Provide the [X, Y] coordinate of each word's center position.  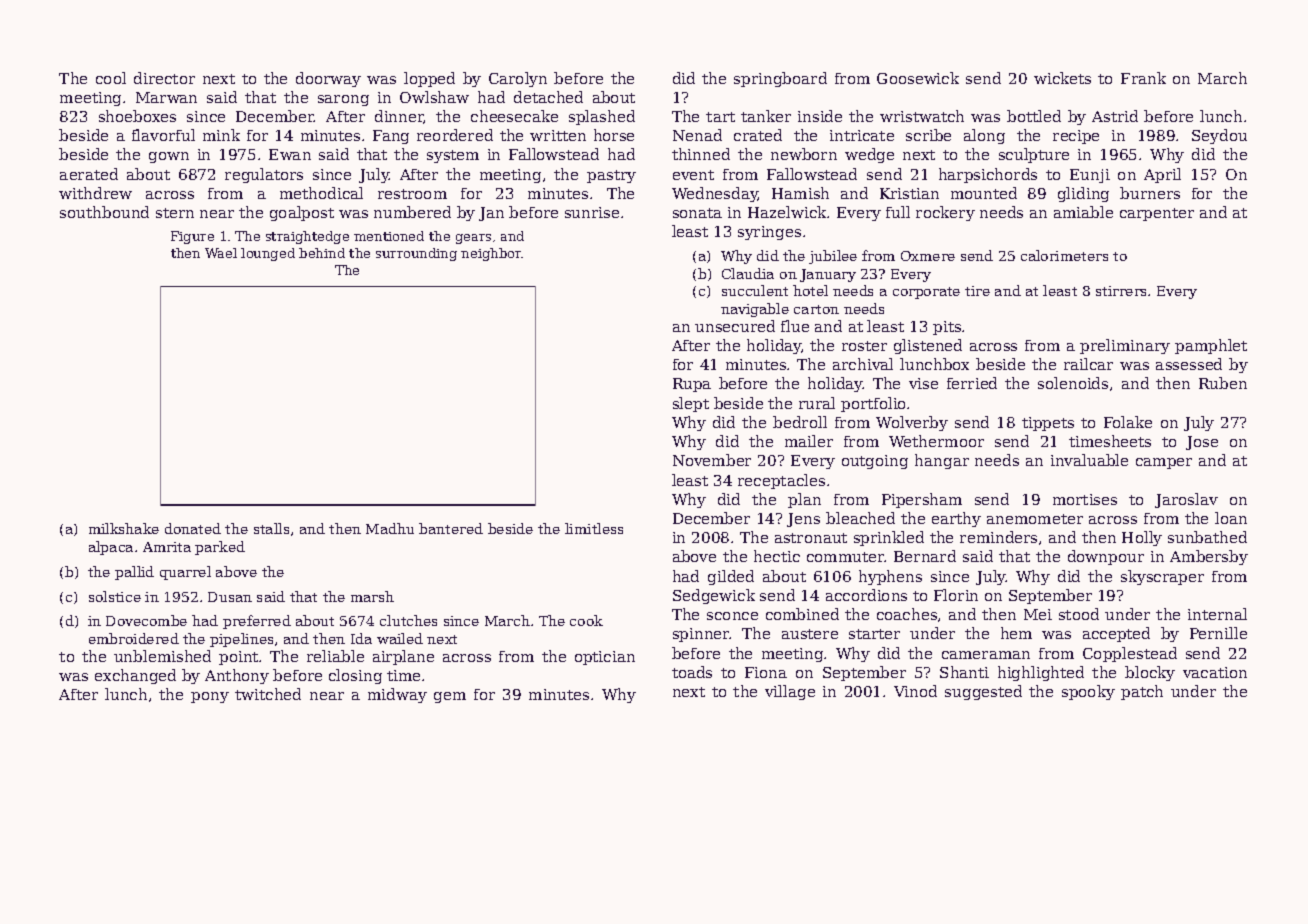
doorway [328, 79]
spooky [1088, 692]
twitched [268, 694]
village [790, 692]
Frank [1143, 78]
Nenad [697, 135]
